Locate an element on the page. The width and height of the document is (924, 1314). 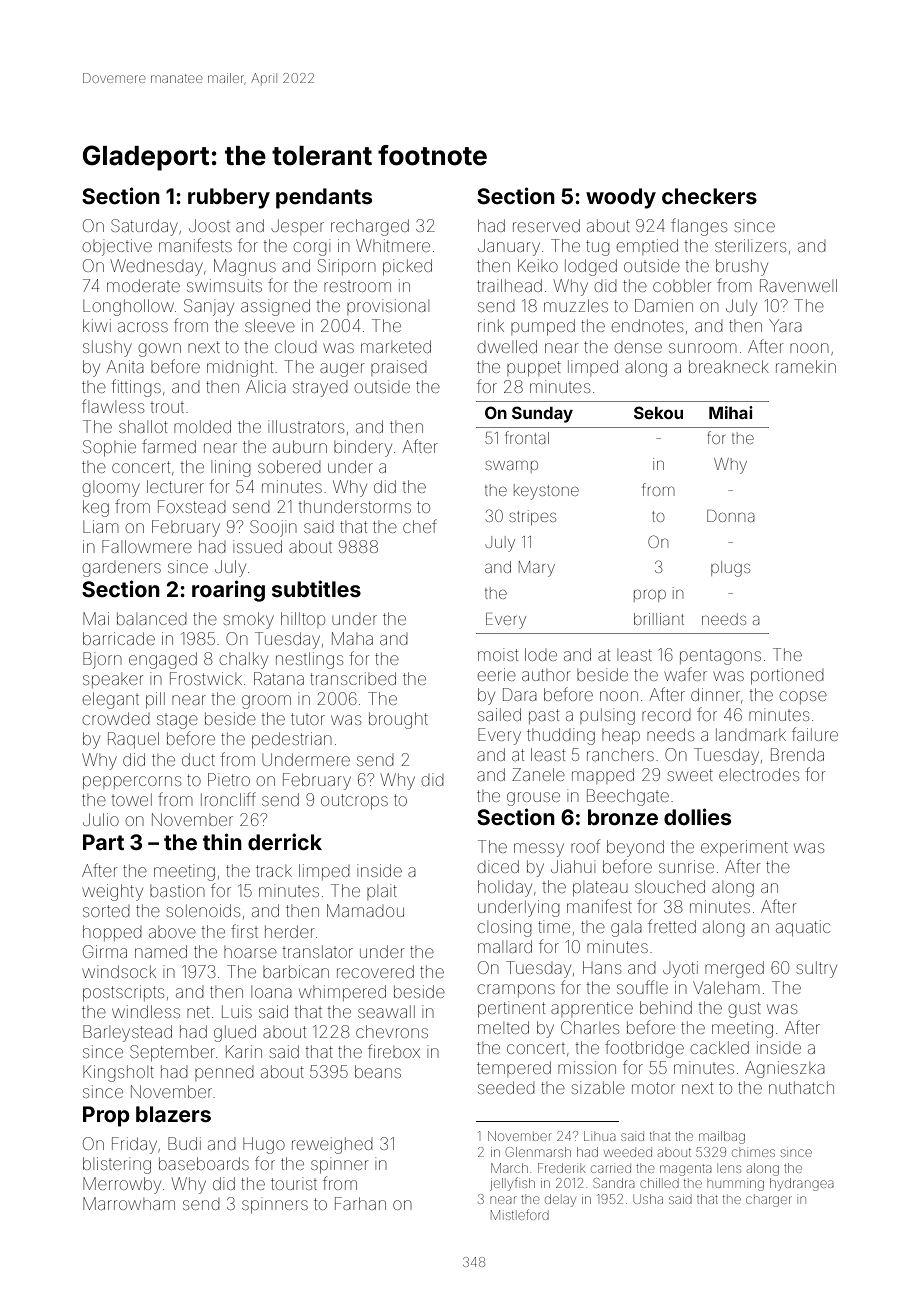
failure is located at coordinates (815, 734).
